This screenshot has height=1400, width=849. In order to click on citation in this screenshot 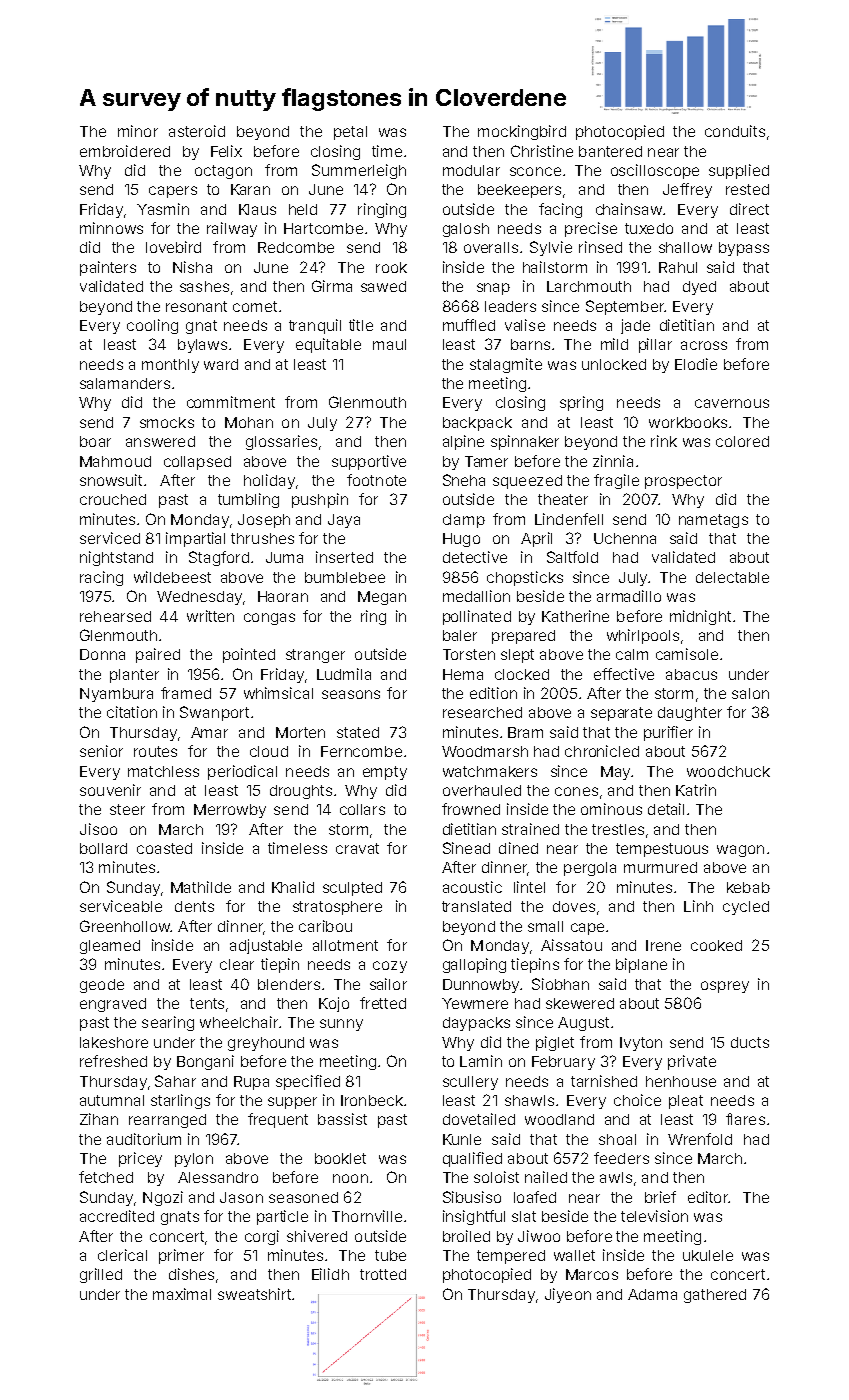, I will do `click(132, 712)`.
